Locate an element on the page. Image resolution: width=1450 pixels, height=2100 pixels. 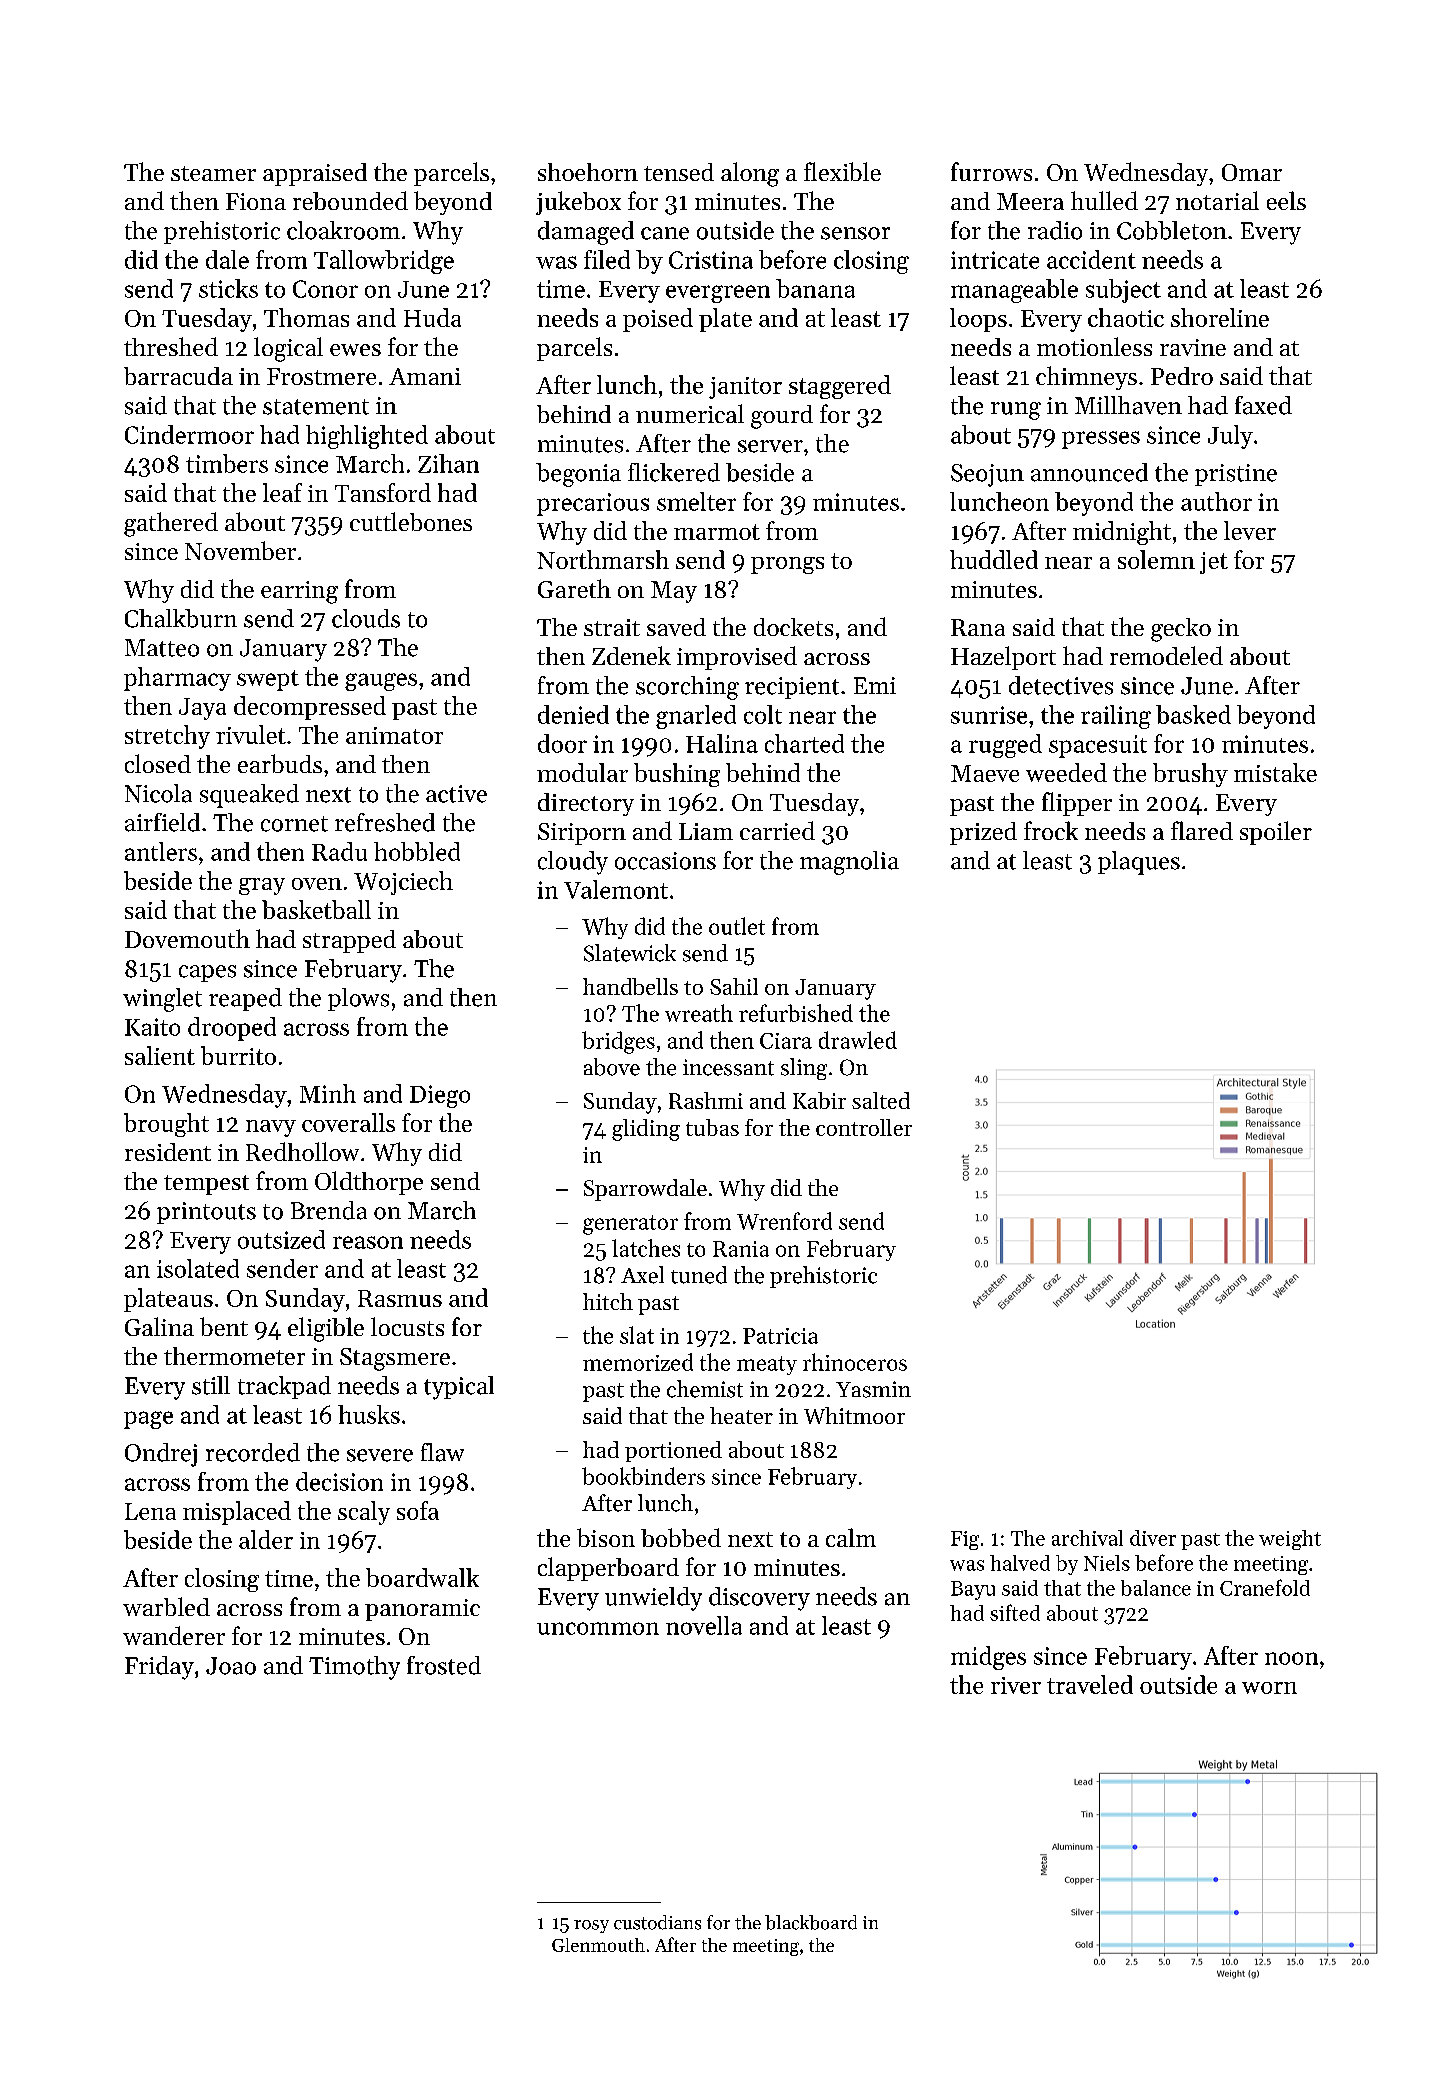
outlet is located at coordinates (737, 926).
